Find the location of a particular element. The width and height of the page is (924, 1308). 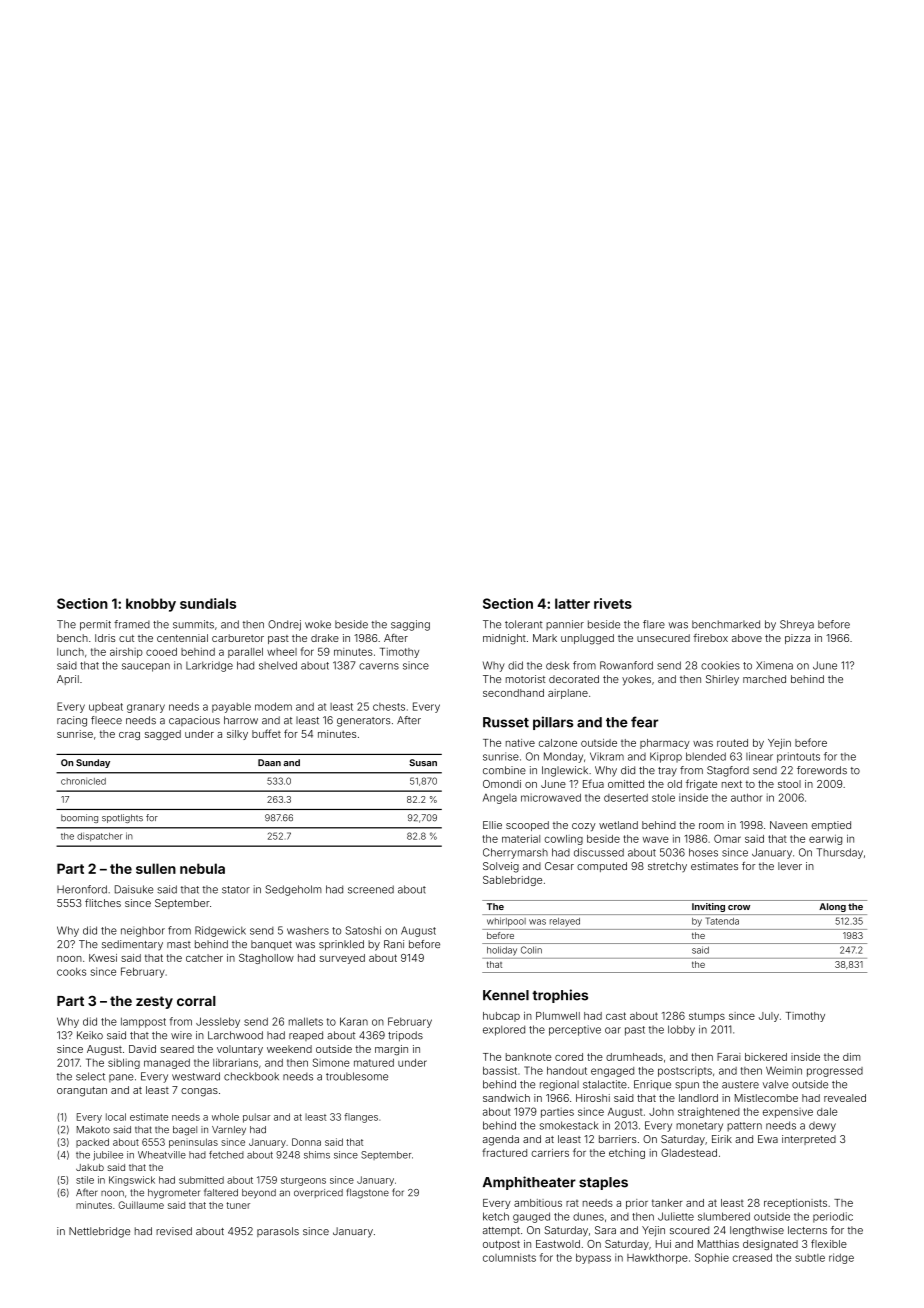

periodic is located at coordinates (833, 1217).
